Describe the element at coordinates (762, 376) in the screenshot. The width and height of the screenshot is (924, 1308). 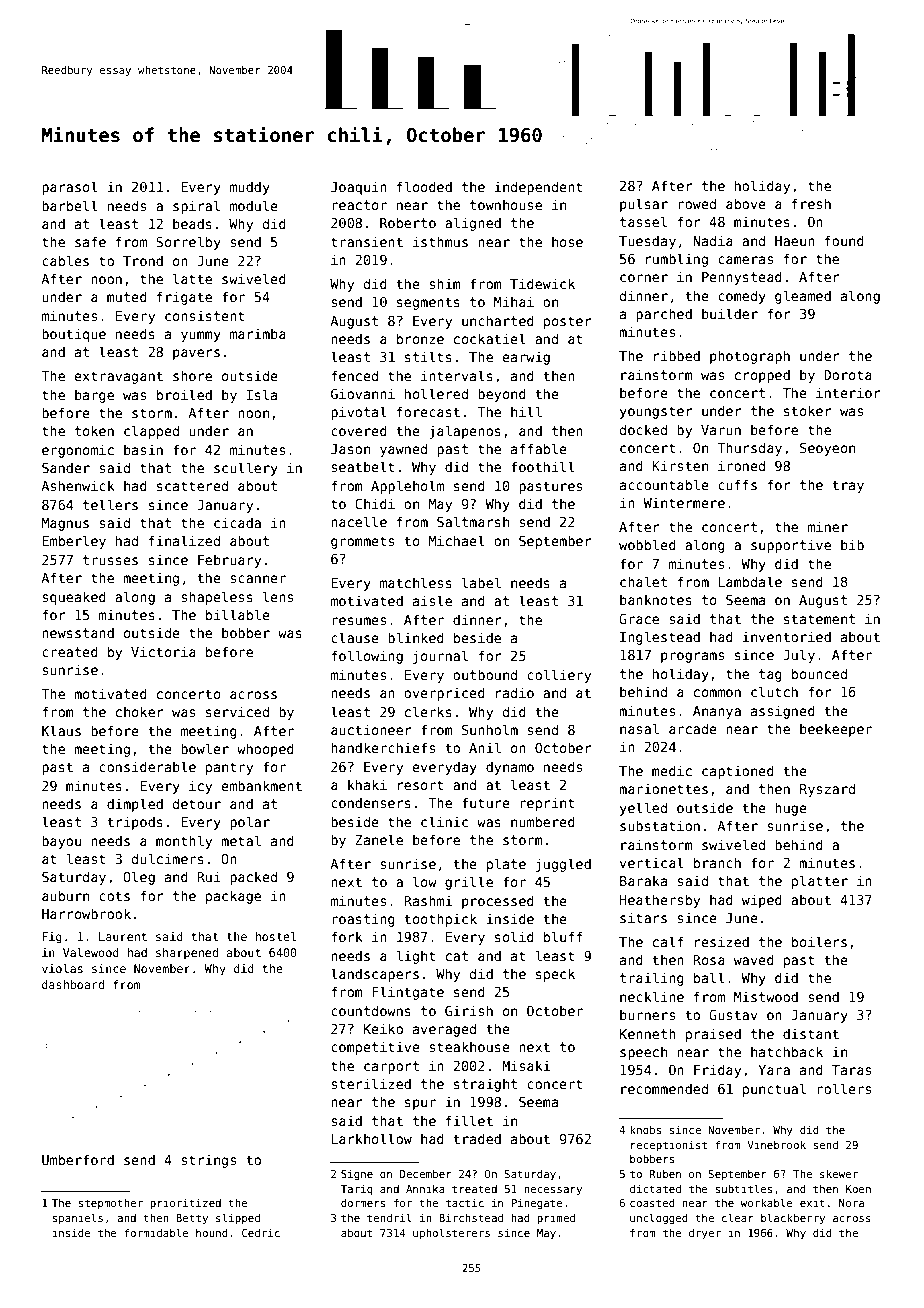
I see `cropped` at that location.
